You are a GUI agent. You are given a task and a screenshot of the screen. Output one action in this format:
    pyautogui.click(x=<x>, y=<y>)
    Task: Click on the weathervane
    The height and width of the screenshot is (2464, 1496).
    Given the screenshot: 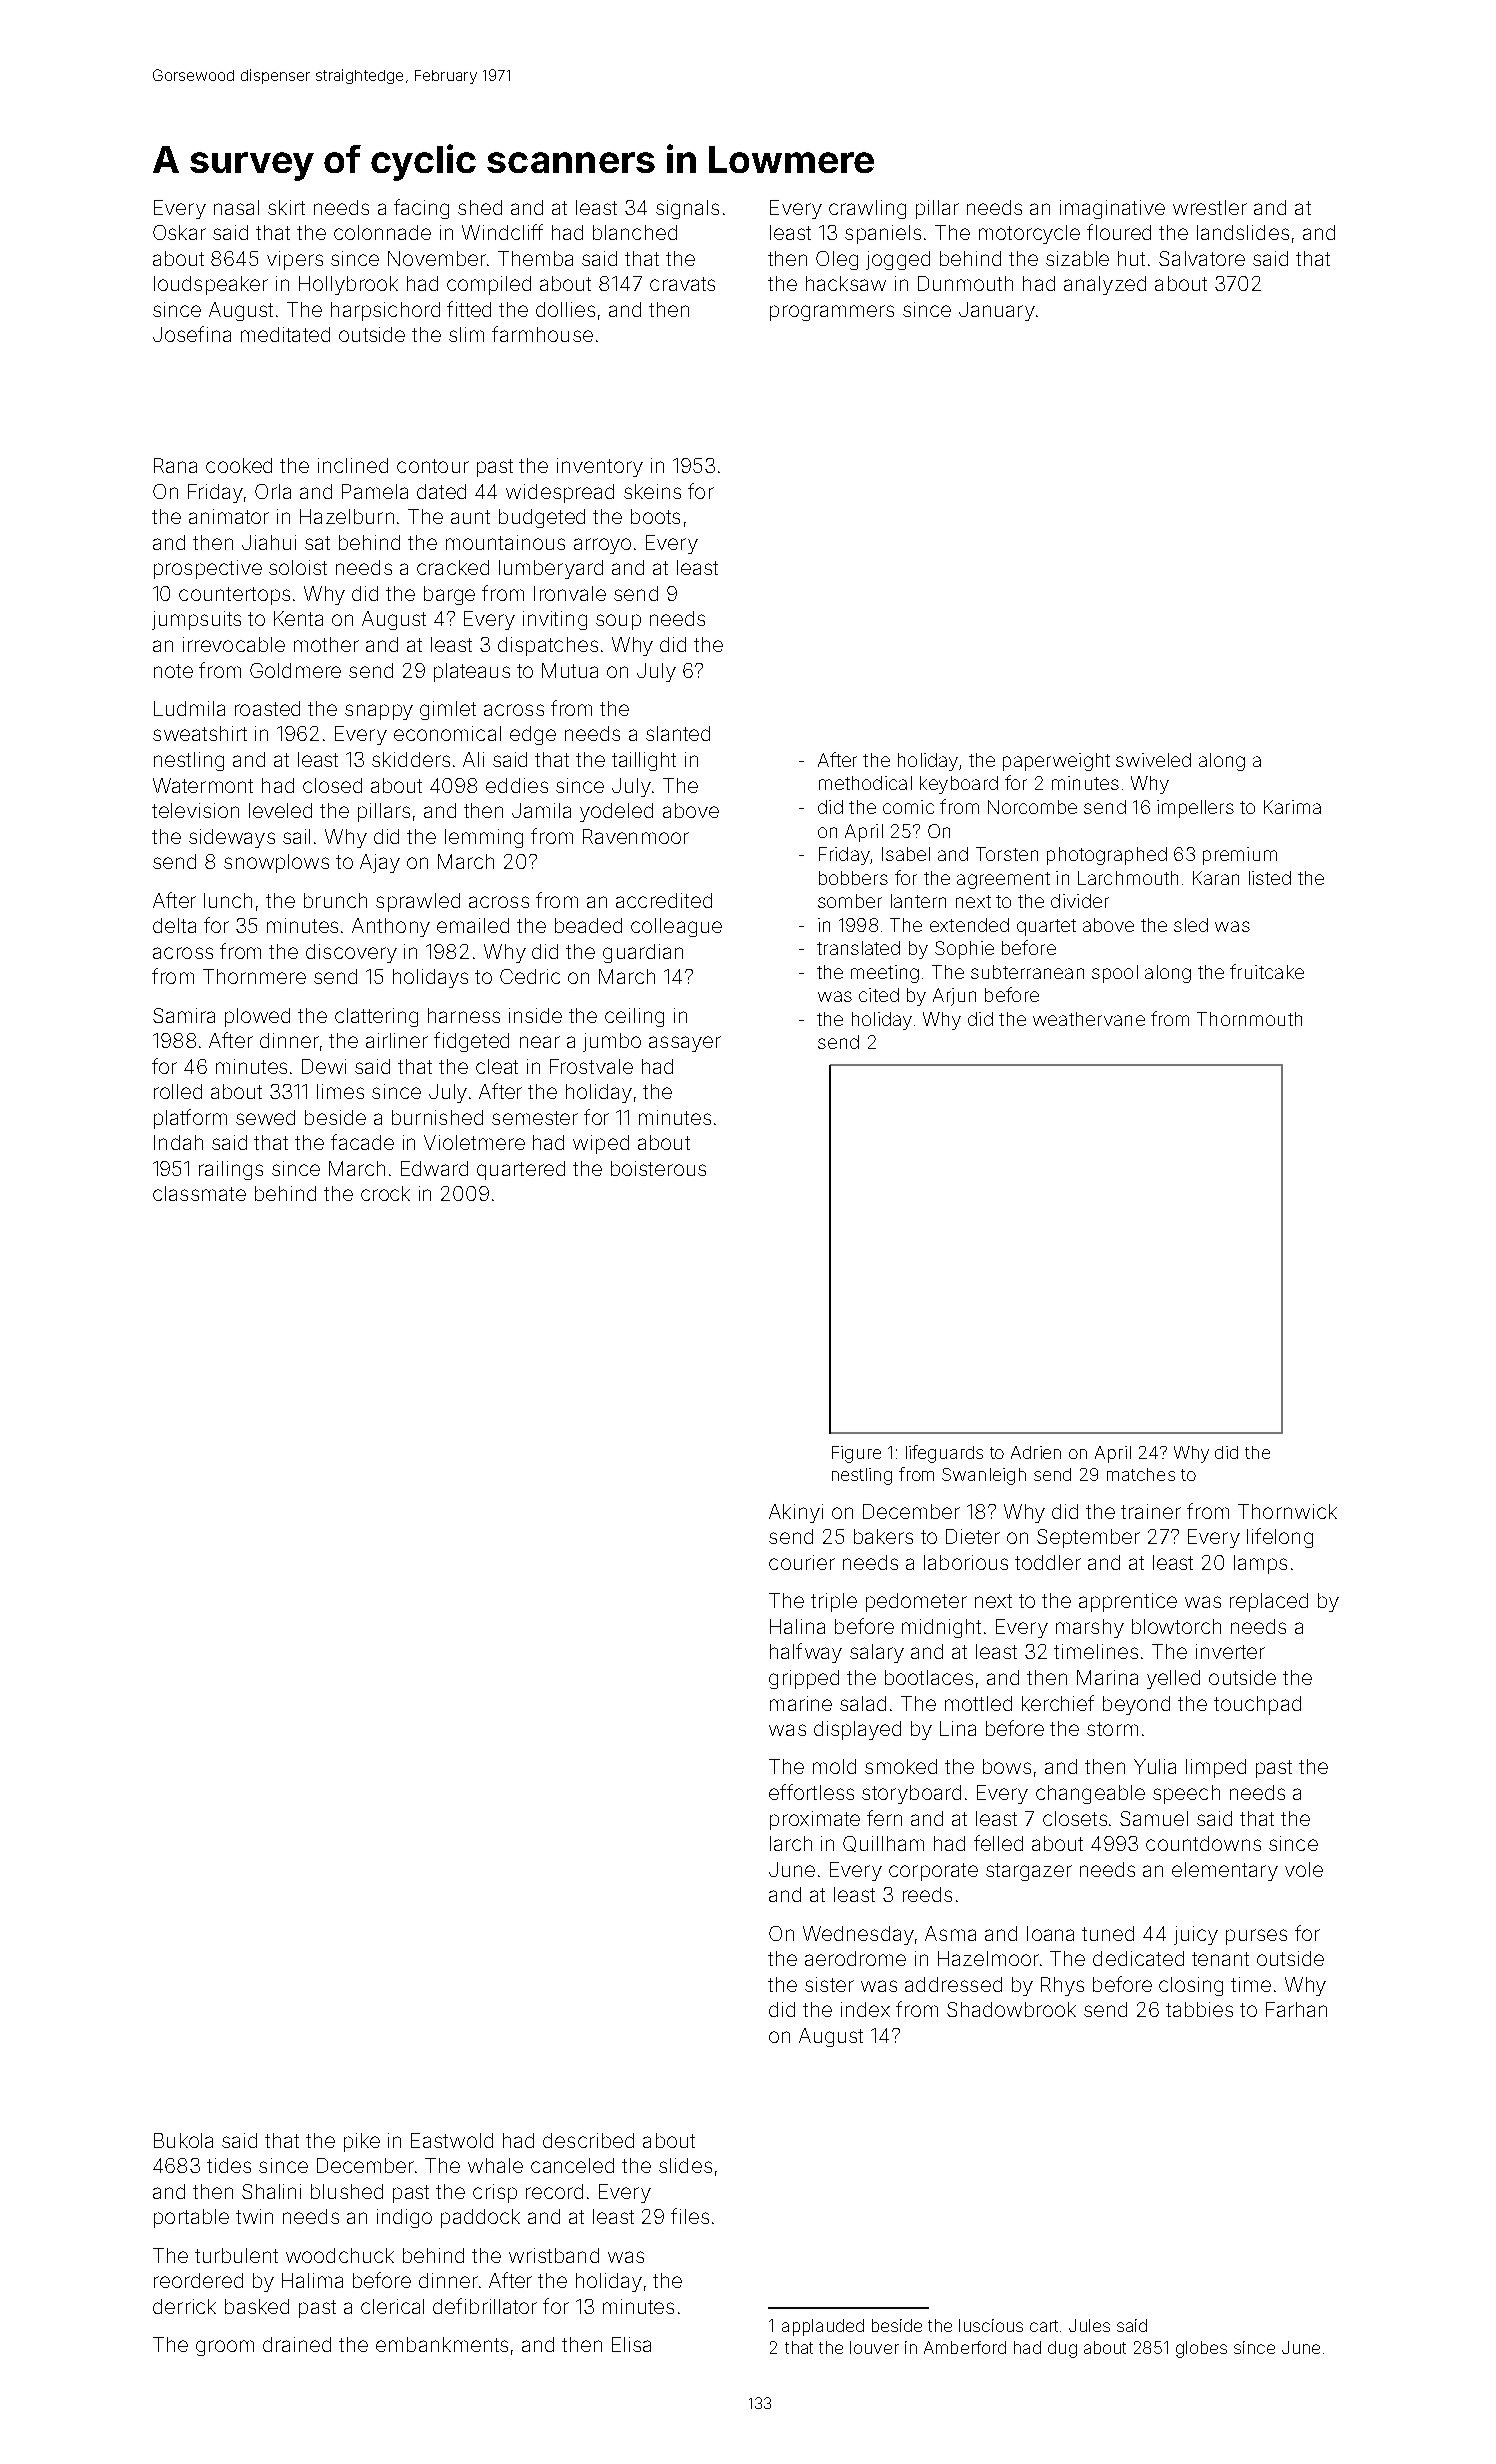 What is the action you would take?
    pyautogui.click(x=1089, y=1019)
